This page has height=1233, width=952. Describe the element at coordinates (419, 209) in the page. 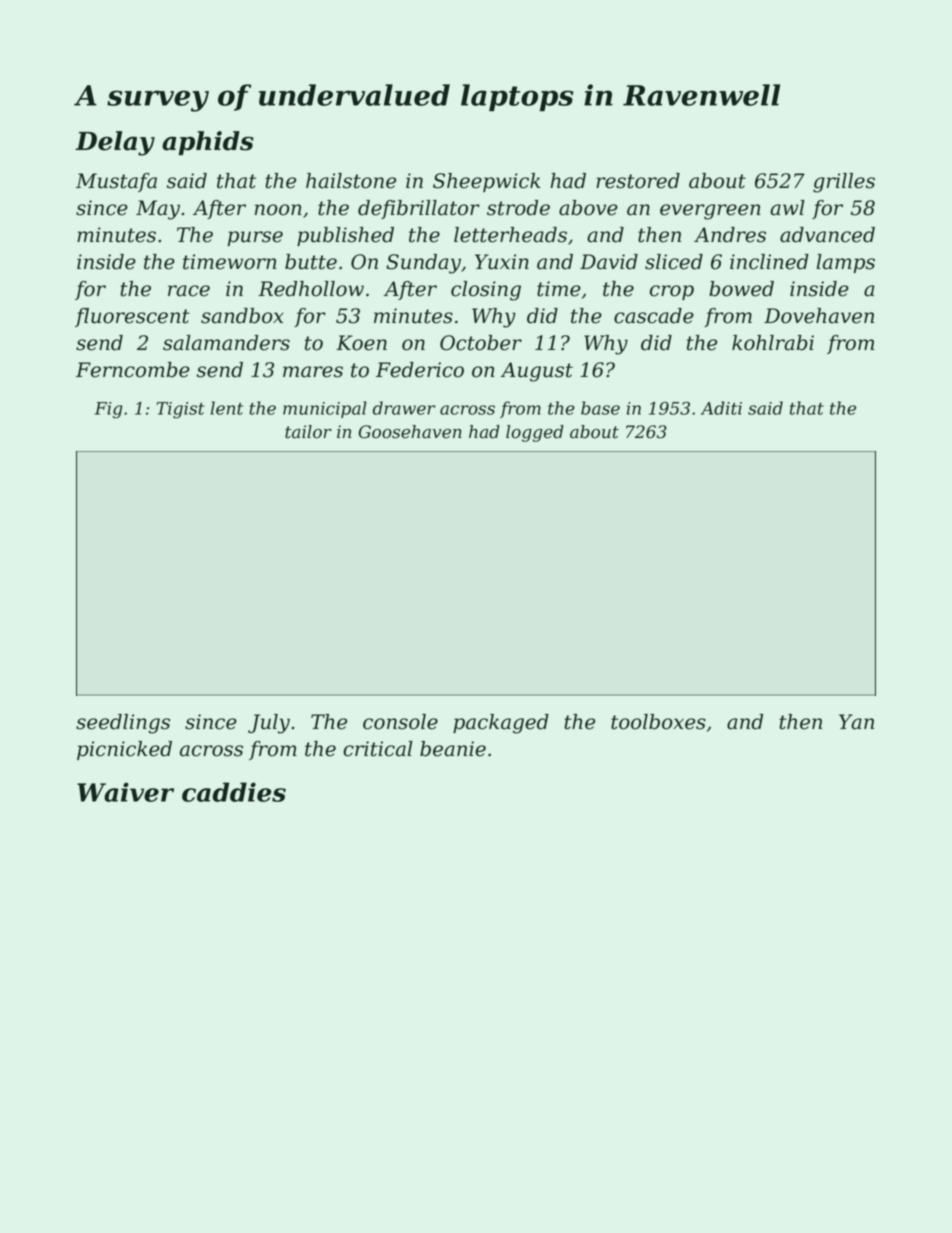

I see `defibrillator` at that location.
